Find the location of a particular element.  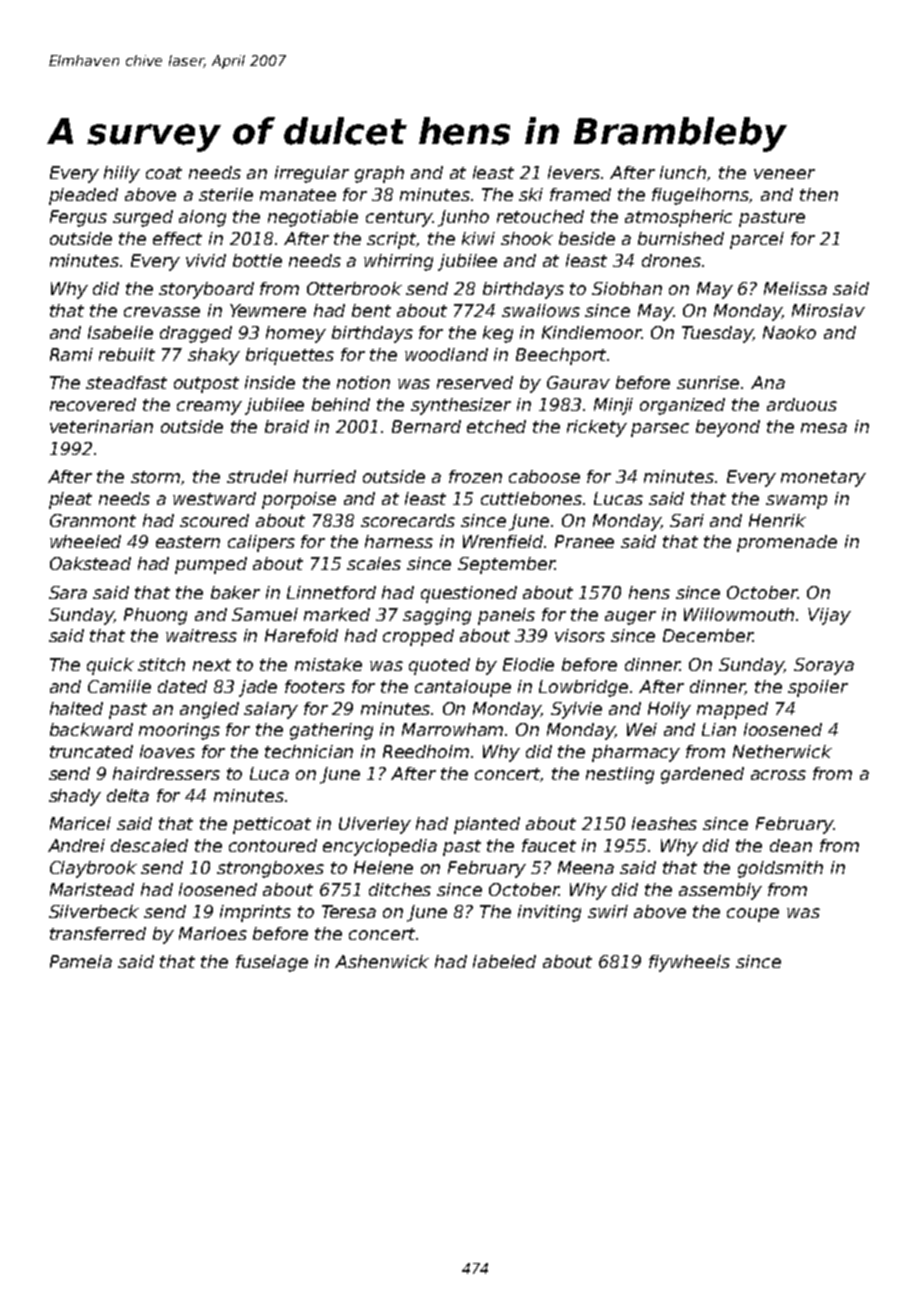

woodland is located at coordinates (446, 354).
